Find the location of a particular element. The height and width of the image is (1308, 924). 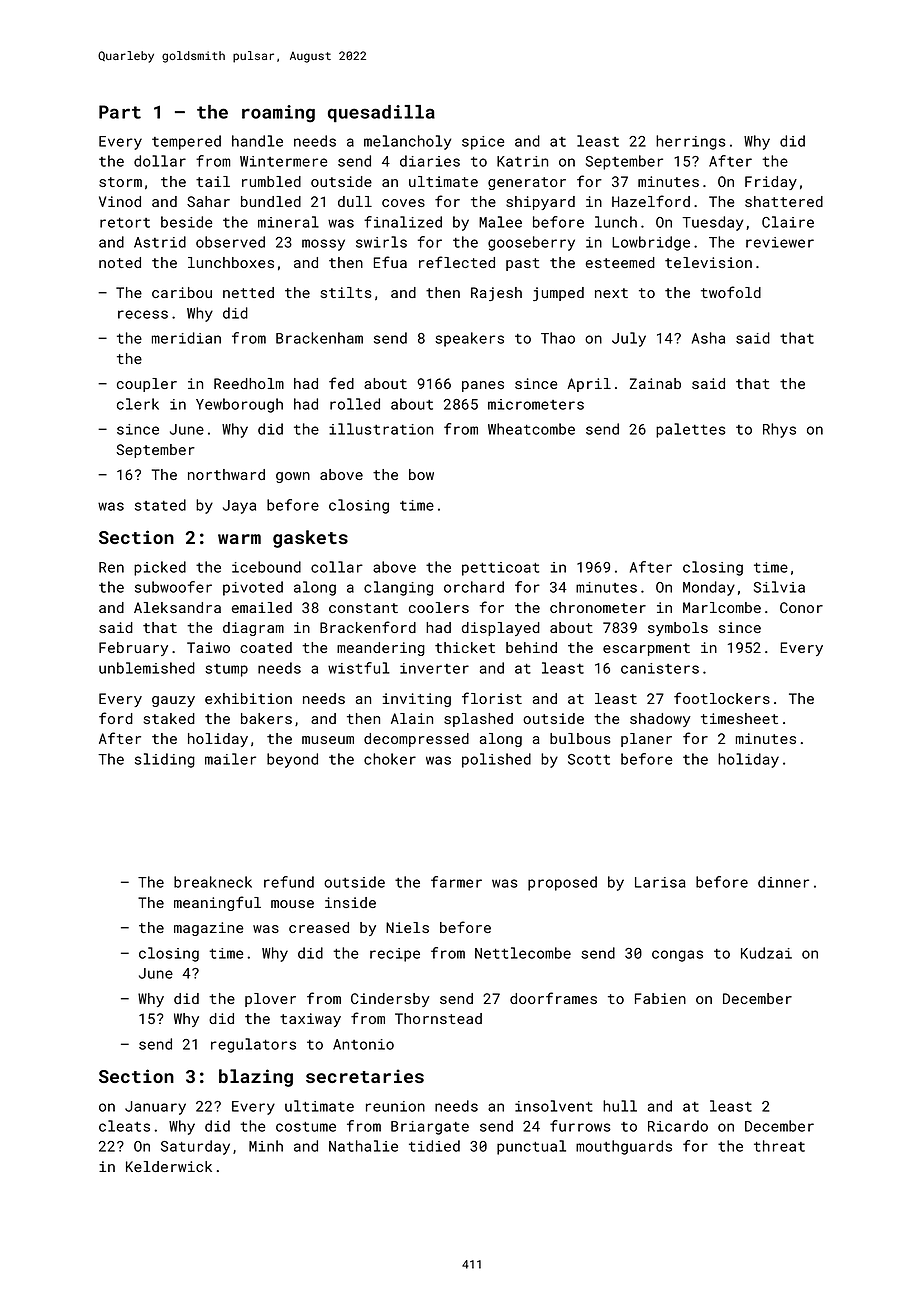

magazine is located at coordinates (209, 929).
